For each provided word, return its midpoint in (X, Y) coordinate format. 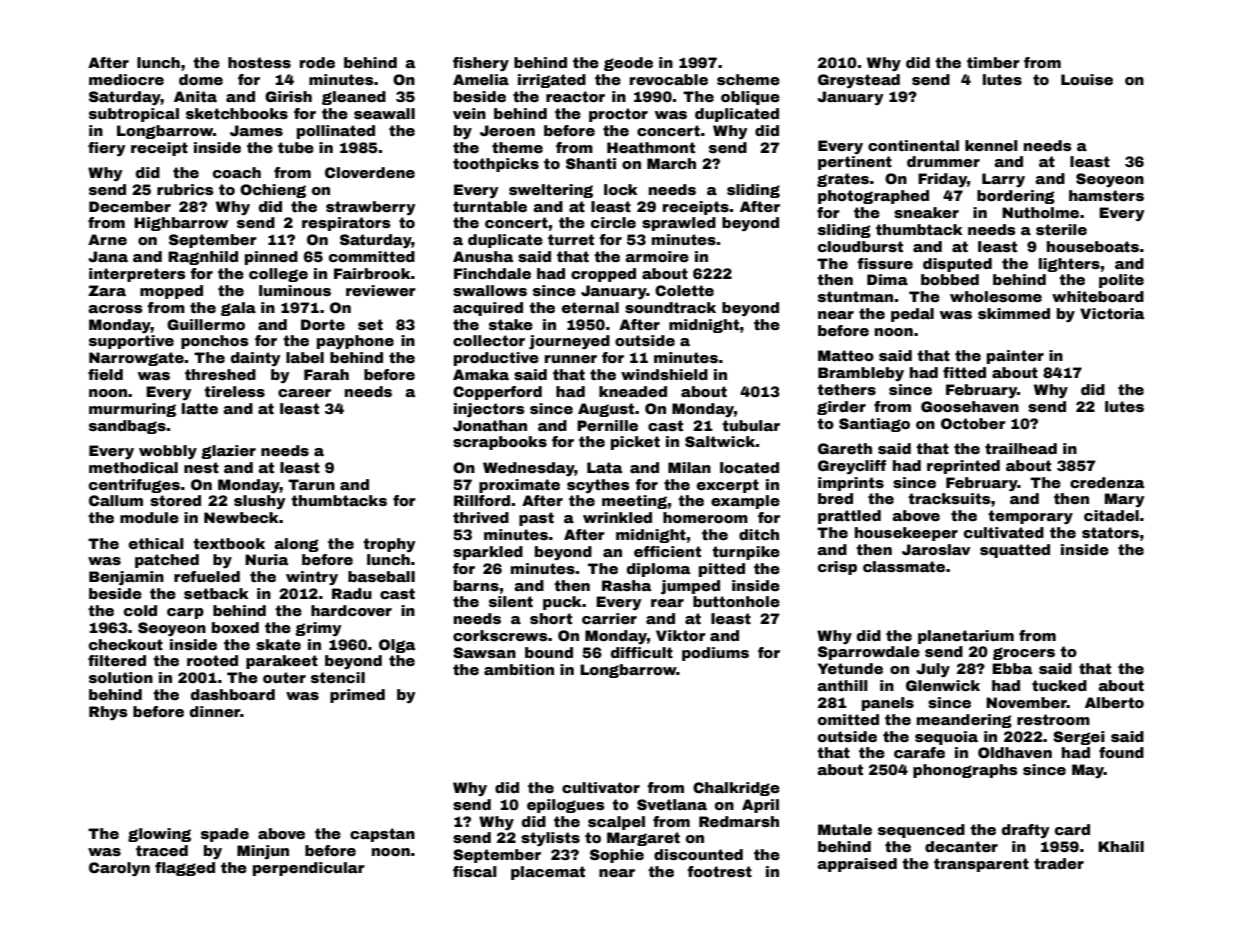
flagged (185, 869)
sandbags (127, 427)
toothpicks (496, 165)
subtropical (134, 115)
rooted (212, 660)
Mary (1124, 500)
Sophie (617, 856)
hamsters (1106, 195)
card (1072, 829)
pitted (722, 570)
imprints (851, 484)
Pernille (607, 425)
